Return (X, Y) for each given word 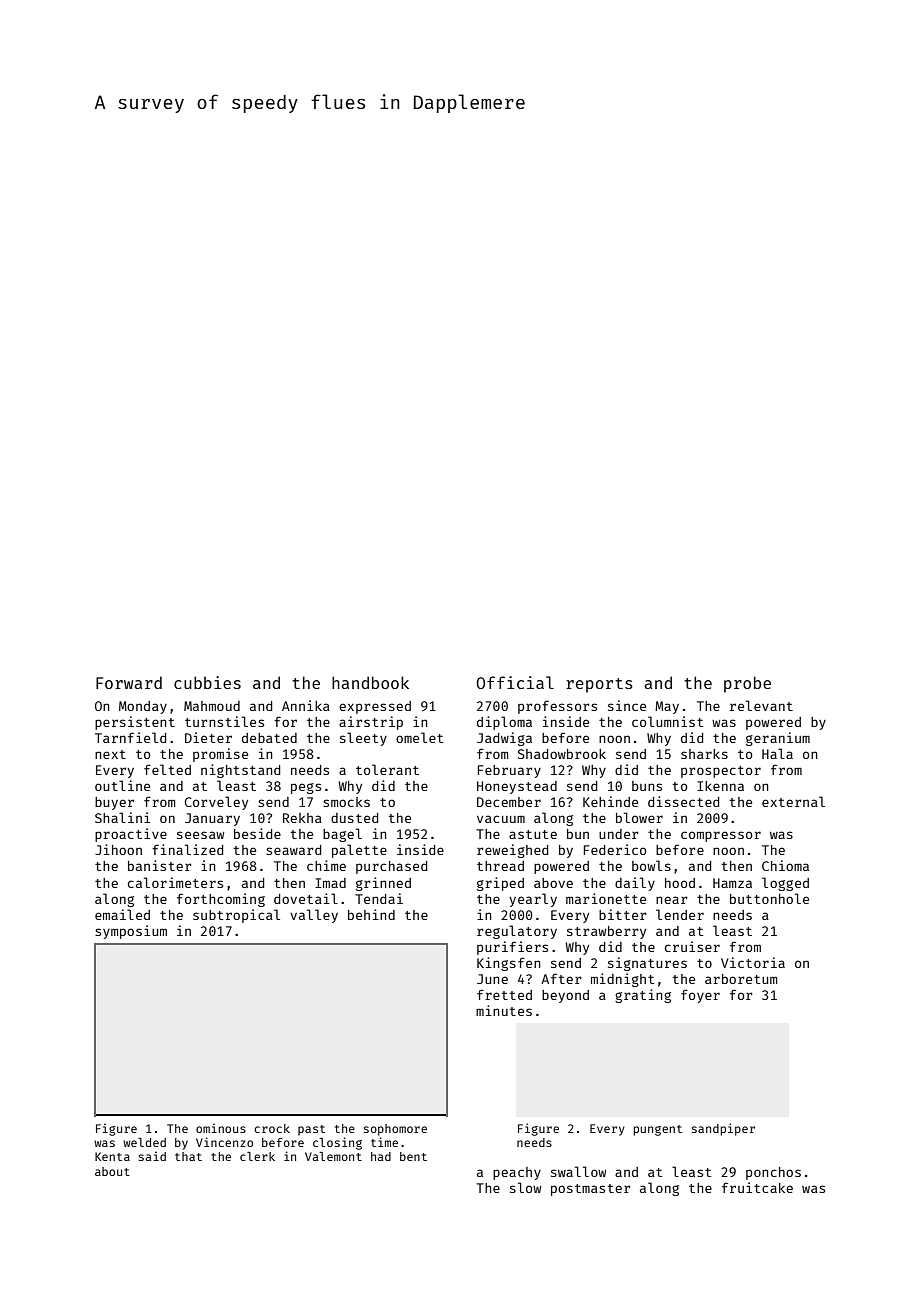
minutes (504, 1010)
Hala (777, 753)
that (188, 1156)
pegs (306, 788)
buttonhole (769, 898)
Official (515, 682)
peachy (517, 1173)
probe (747, 684)
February (509, 771)
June (492, 979)
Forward (129, 682)
